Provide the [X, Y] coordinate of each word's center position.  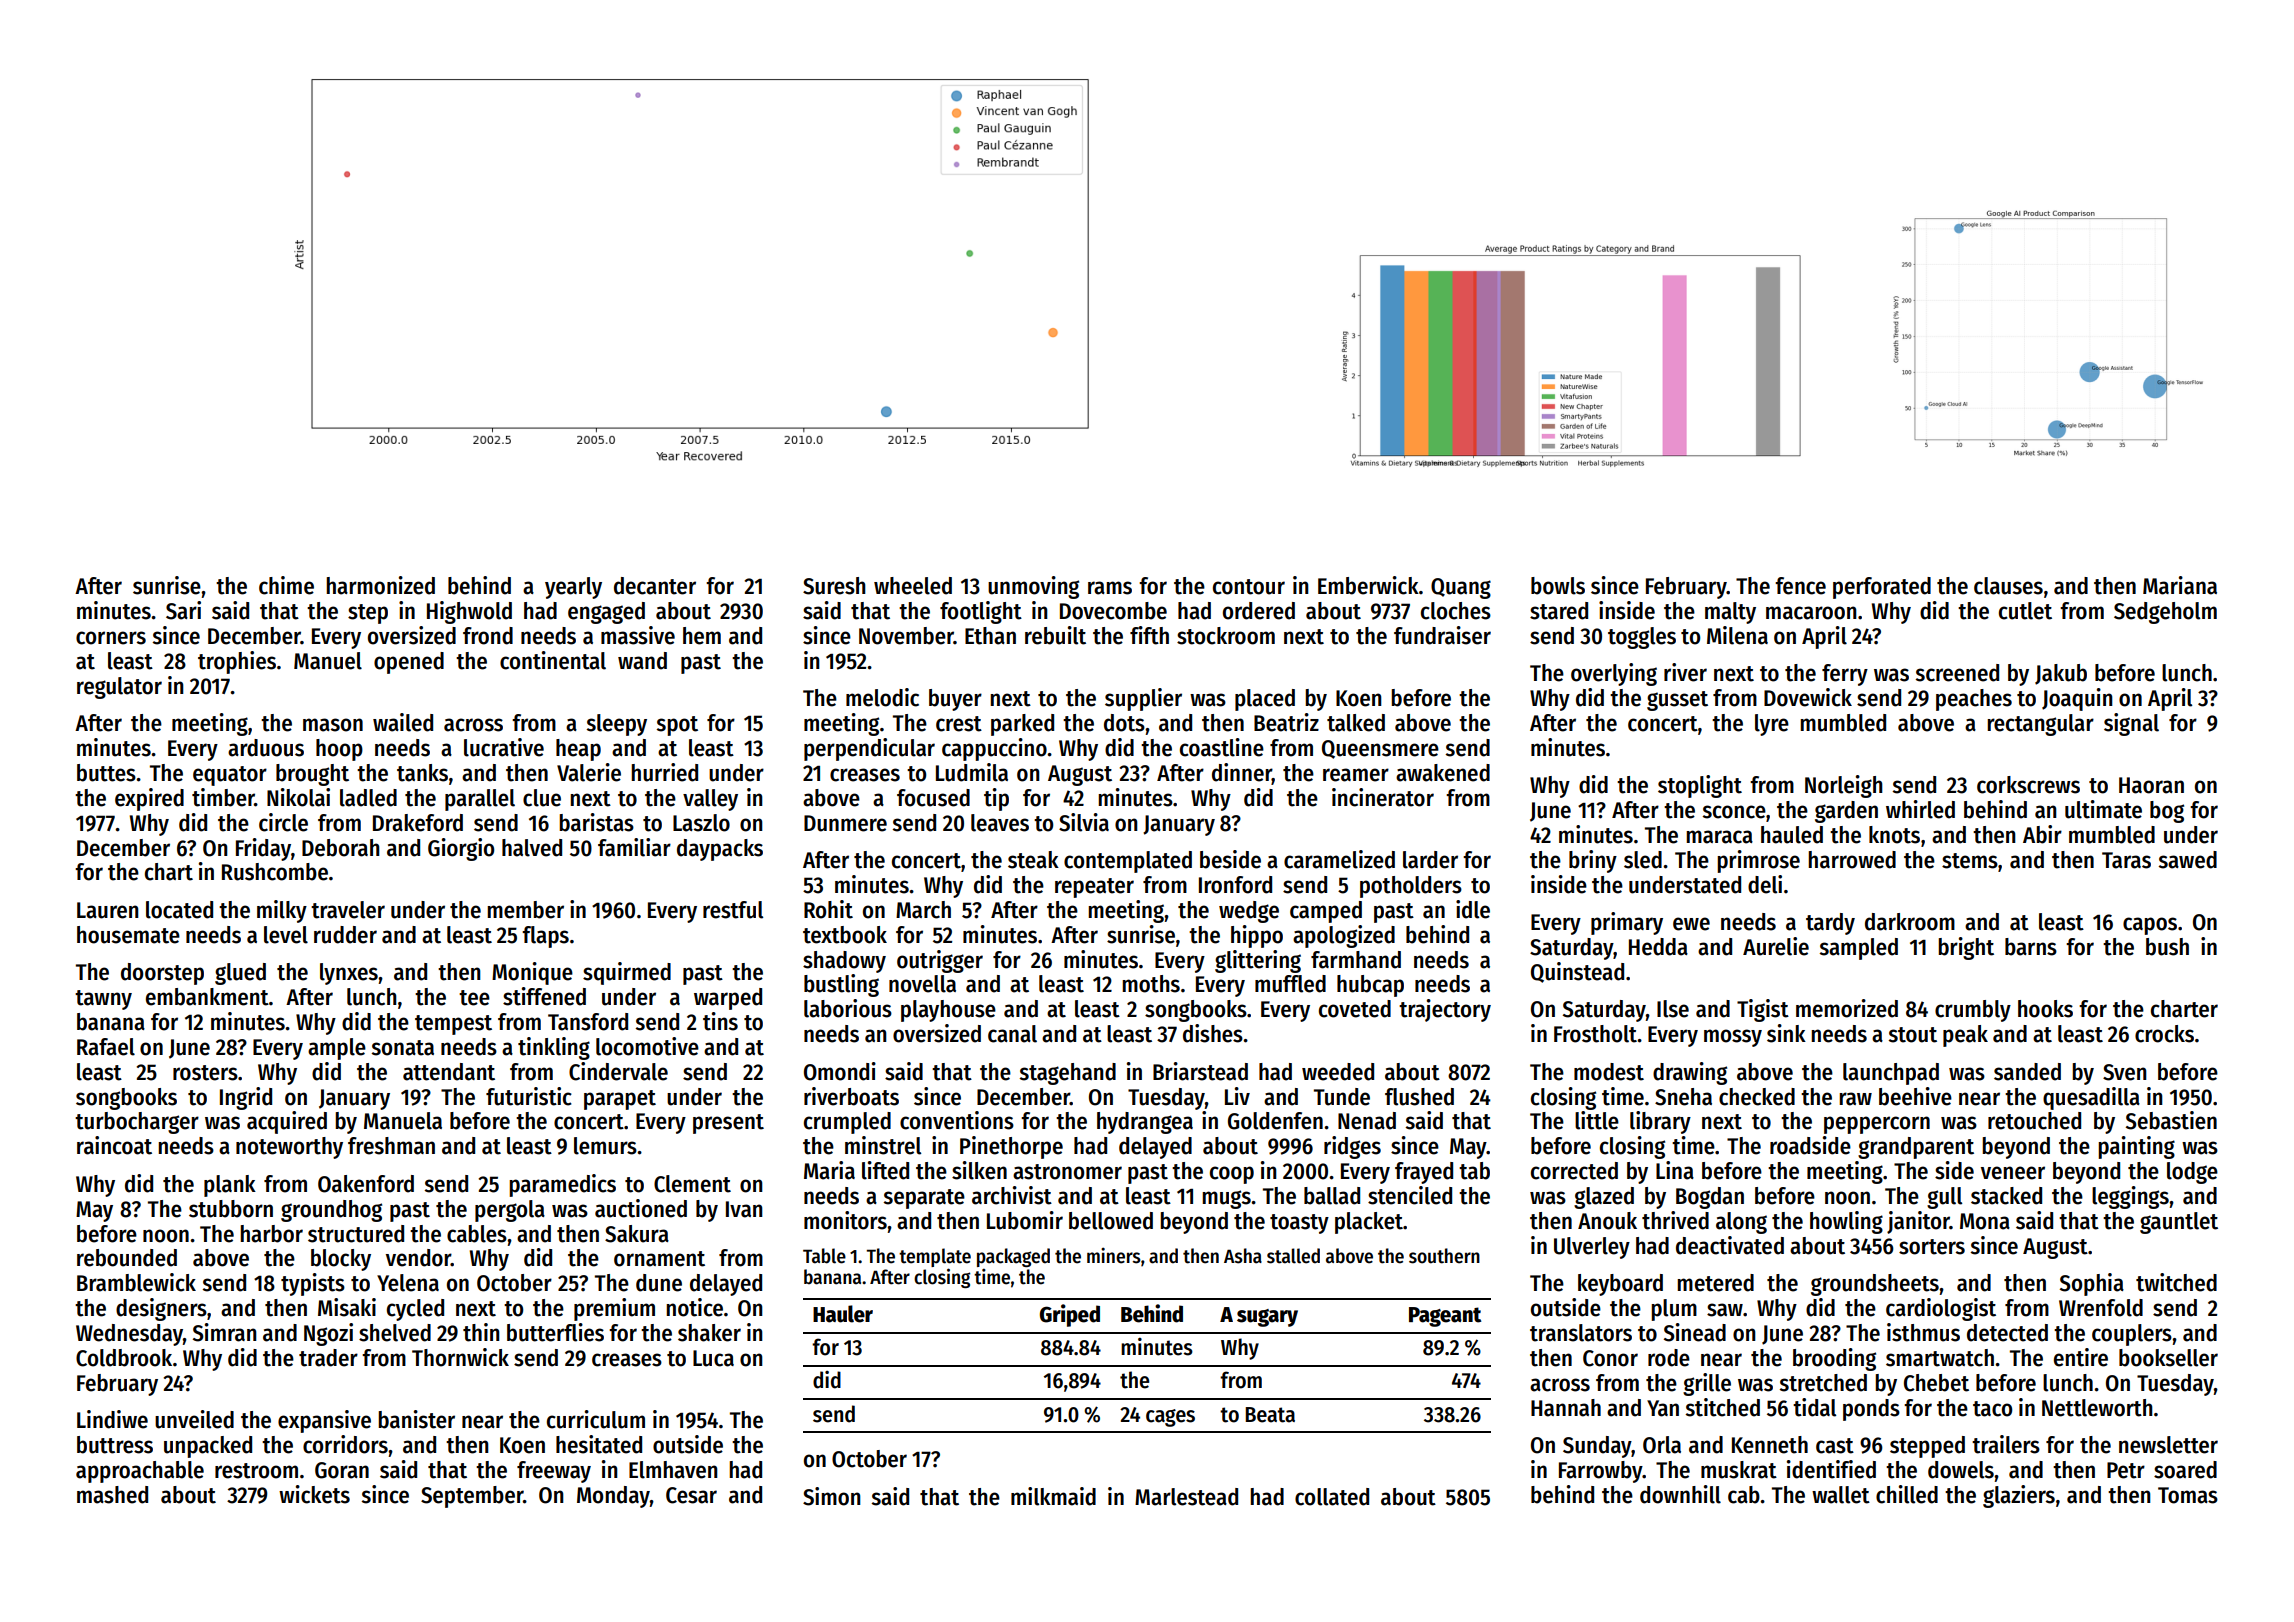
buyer [955, 700]
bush [2167, 947]
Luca [713, 1358]
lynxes [349, 974]
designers [161, 1309]
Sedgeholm [2165, 613]
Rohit [828, 909]
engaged [606, 613]
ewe [1691, 924]
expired [149, 799]
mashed [112, 1495]
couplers [2132, 1335]
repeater [1094, 888]
